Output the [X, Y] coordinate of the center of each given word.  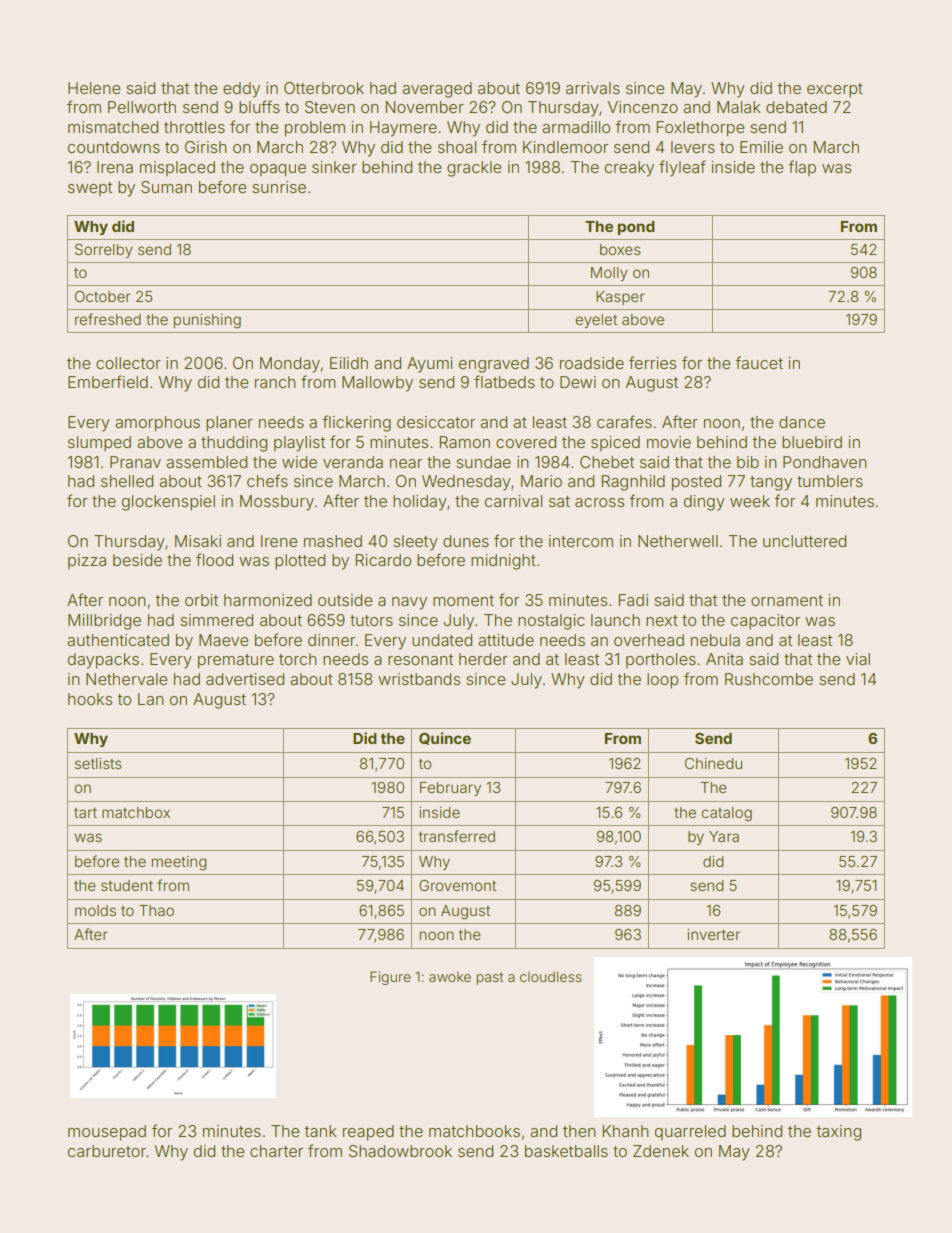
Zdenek [661, 1151]
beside [137, 560]
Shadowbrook [400, 1151]
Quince [445, 738]
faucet [759, 362]
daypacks [103, 661]
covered [526, 442]
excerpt [835, 90]
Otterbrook [324, 88]
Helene [94, 88]
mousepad [107, 1133]
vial [858, 659]
